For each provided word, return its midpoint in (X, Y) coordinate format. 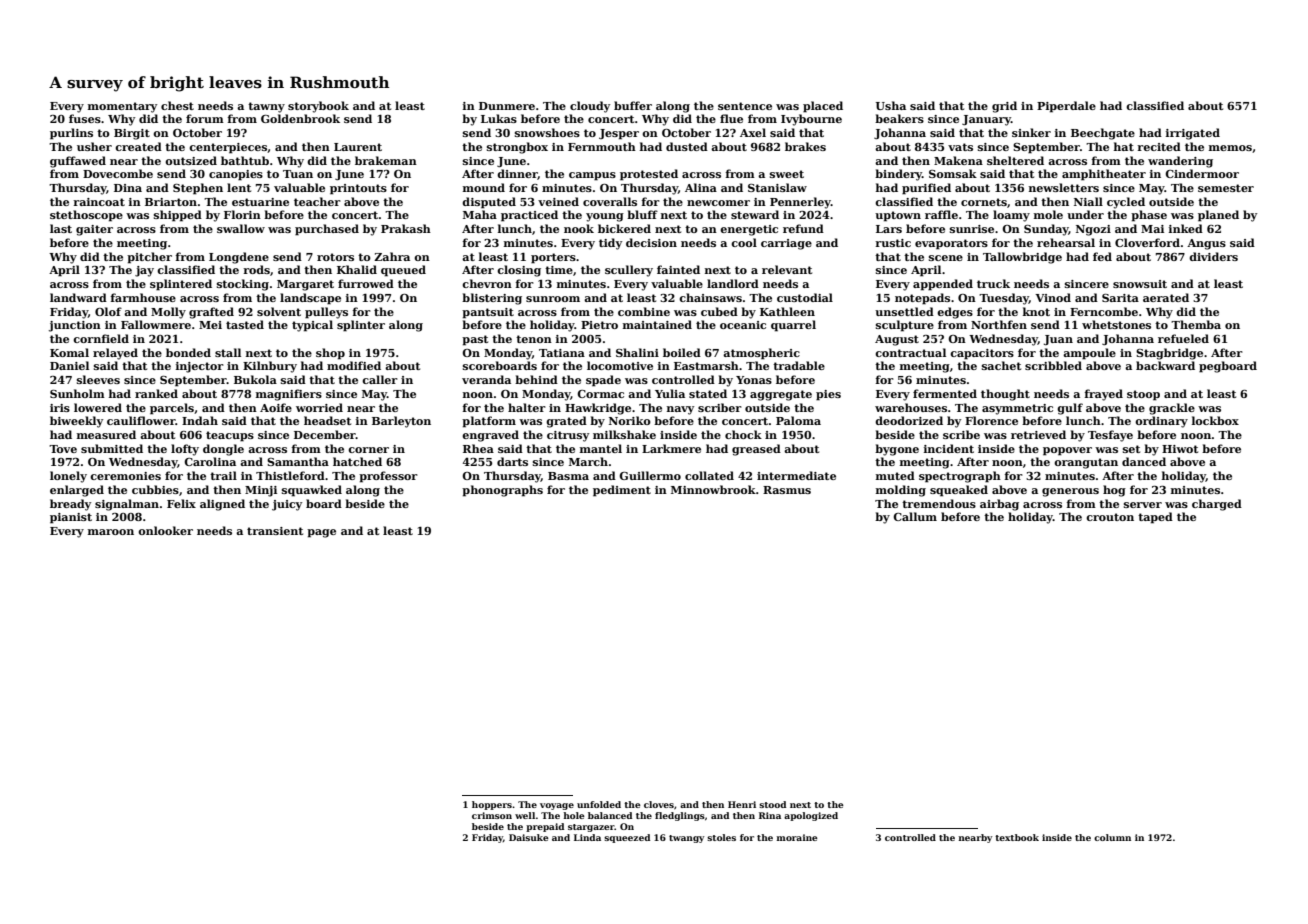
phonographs (502, 491)
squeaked (959, 491)
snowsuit (1140, 284)
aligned (222, 505)
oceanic (743, 325)
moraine (797, 837)
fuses (85, 118)
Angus (1206, 244)
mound (484, 187)
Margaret (305, 285)
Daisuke (529, 837)
